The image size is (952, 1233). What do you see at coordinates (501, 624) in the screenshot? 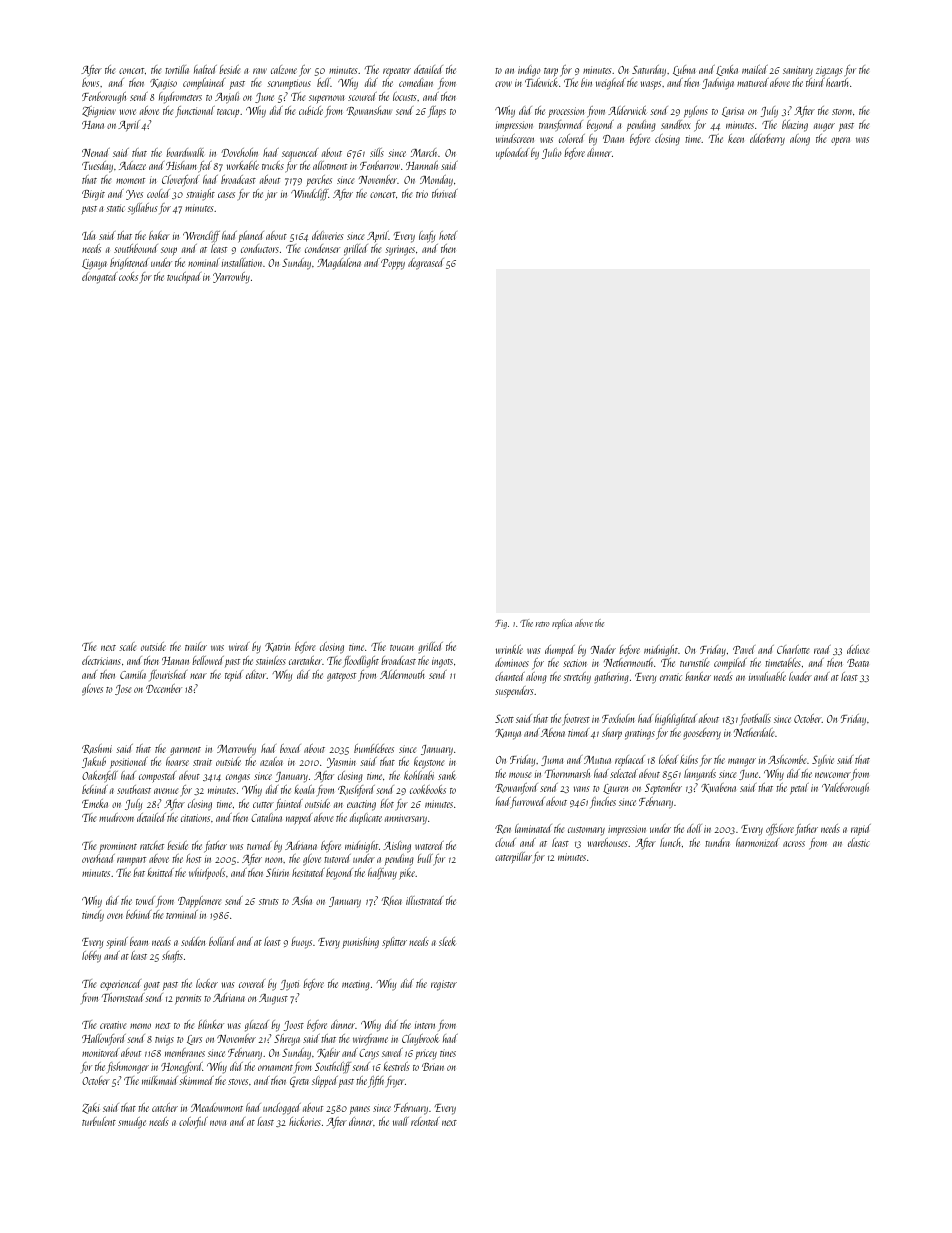
I see `Fig` at bounding box center [501, 624].
